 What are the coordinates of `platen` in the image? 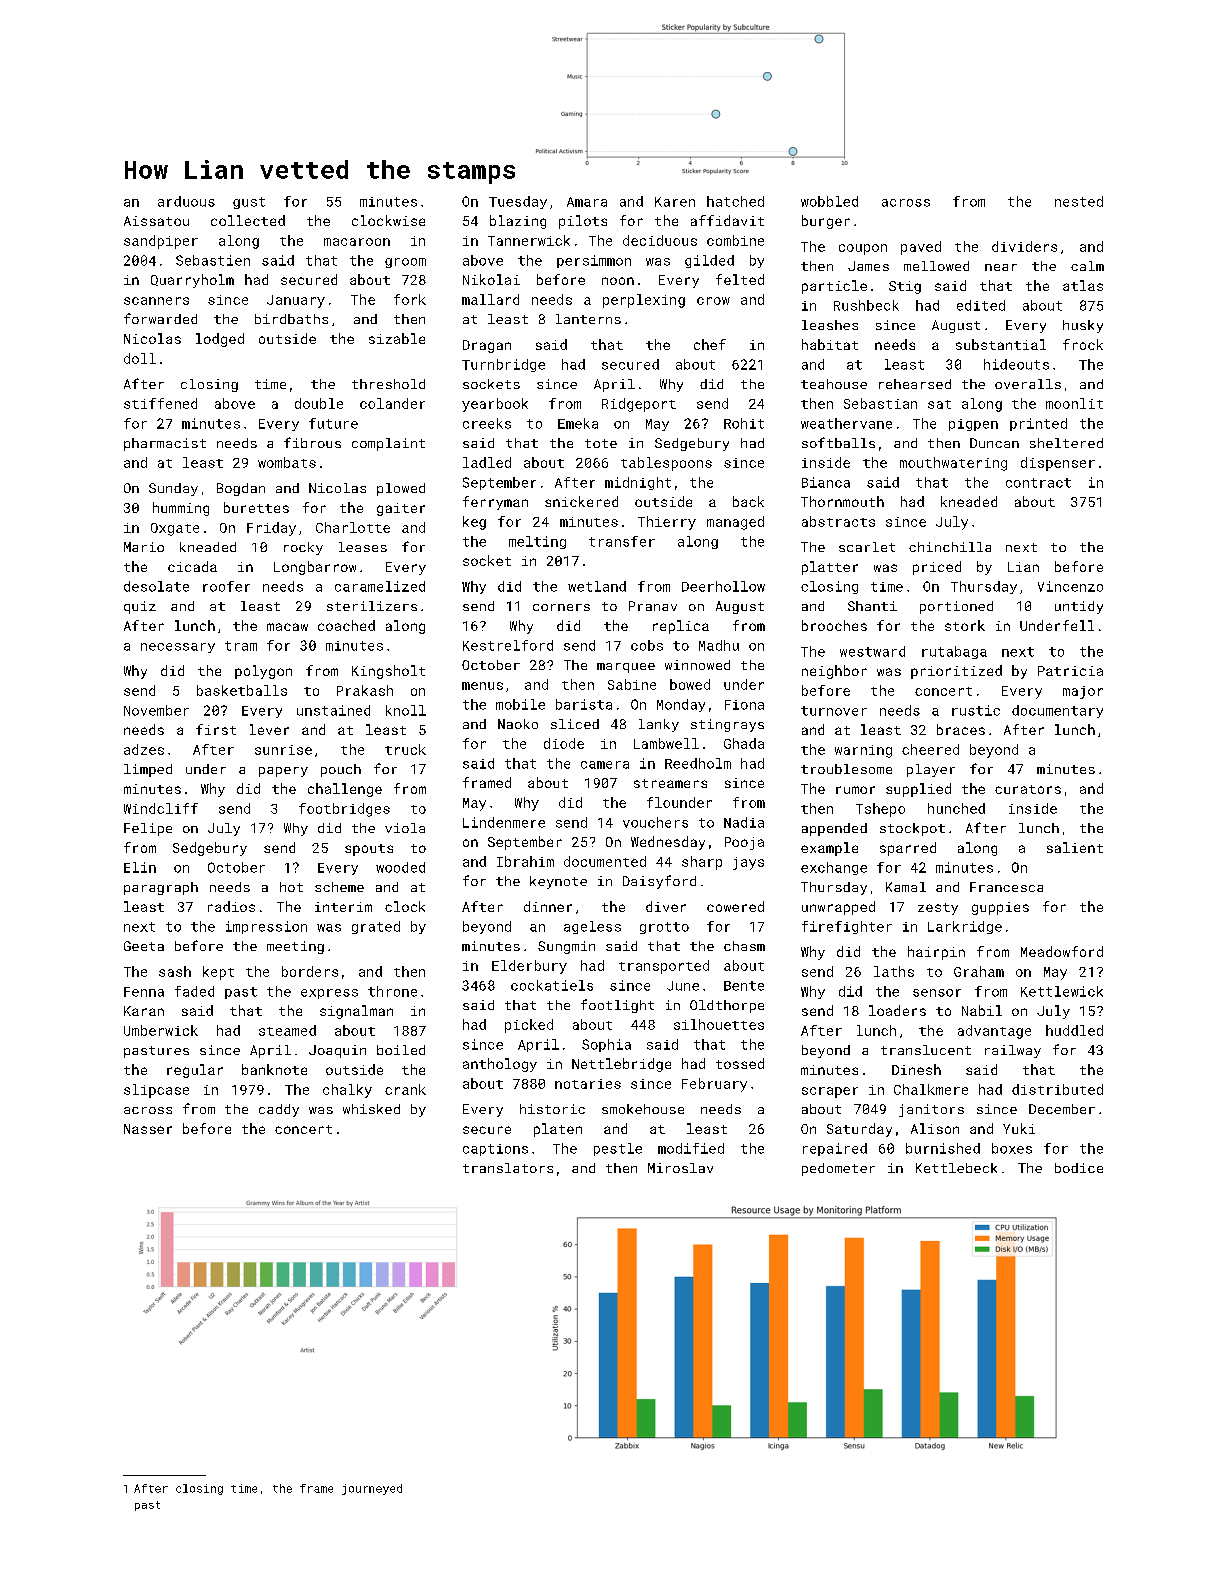 It's located at (558, 1130).
